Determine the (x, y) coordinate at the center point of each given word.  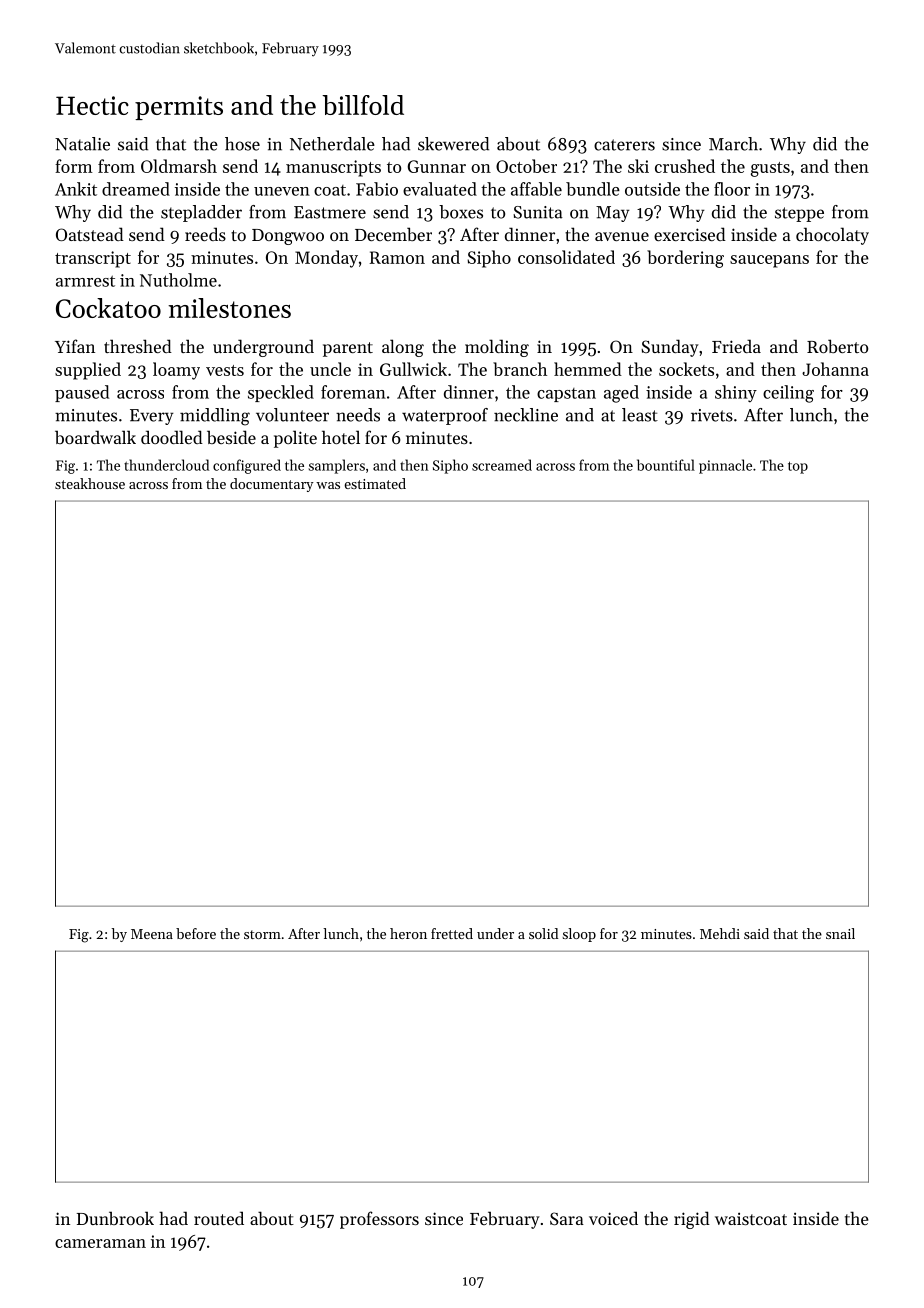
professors (379, 1220)
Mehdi (720, 933)
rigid (692, 1220)
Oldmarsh (179, 166)
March (733, 144)
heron (408, 933)
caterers (624, 145)
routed (219, 1218)
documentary (272, 485)
